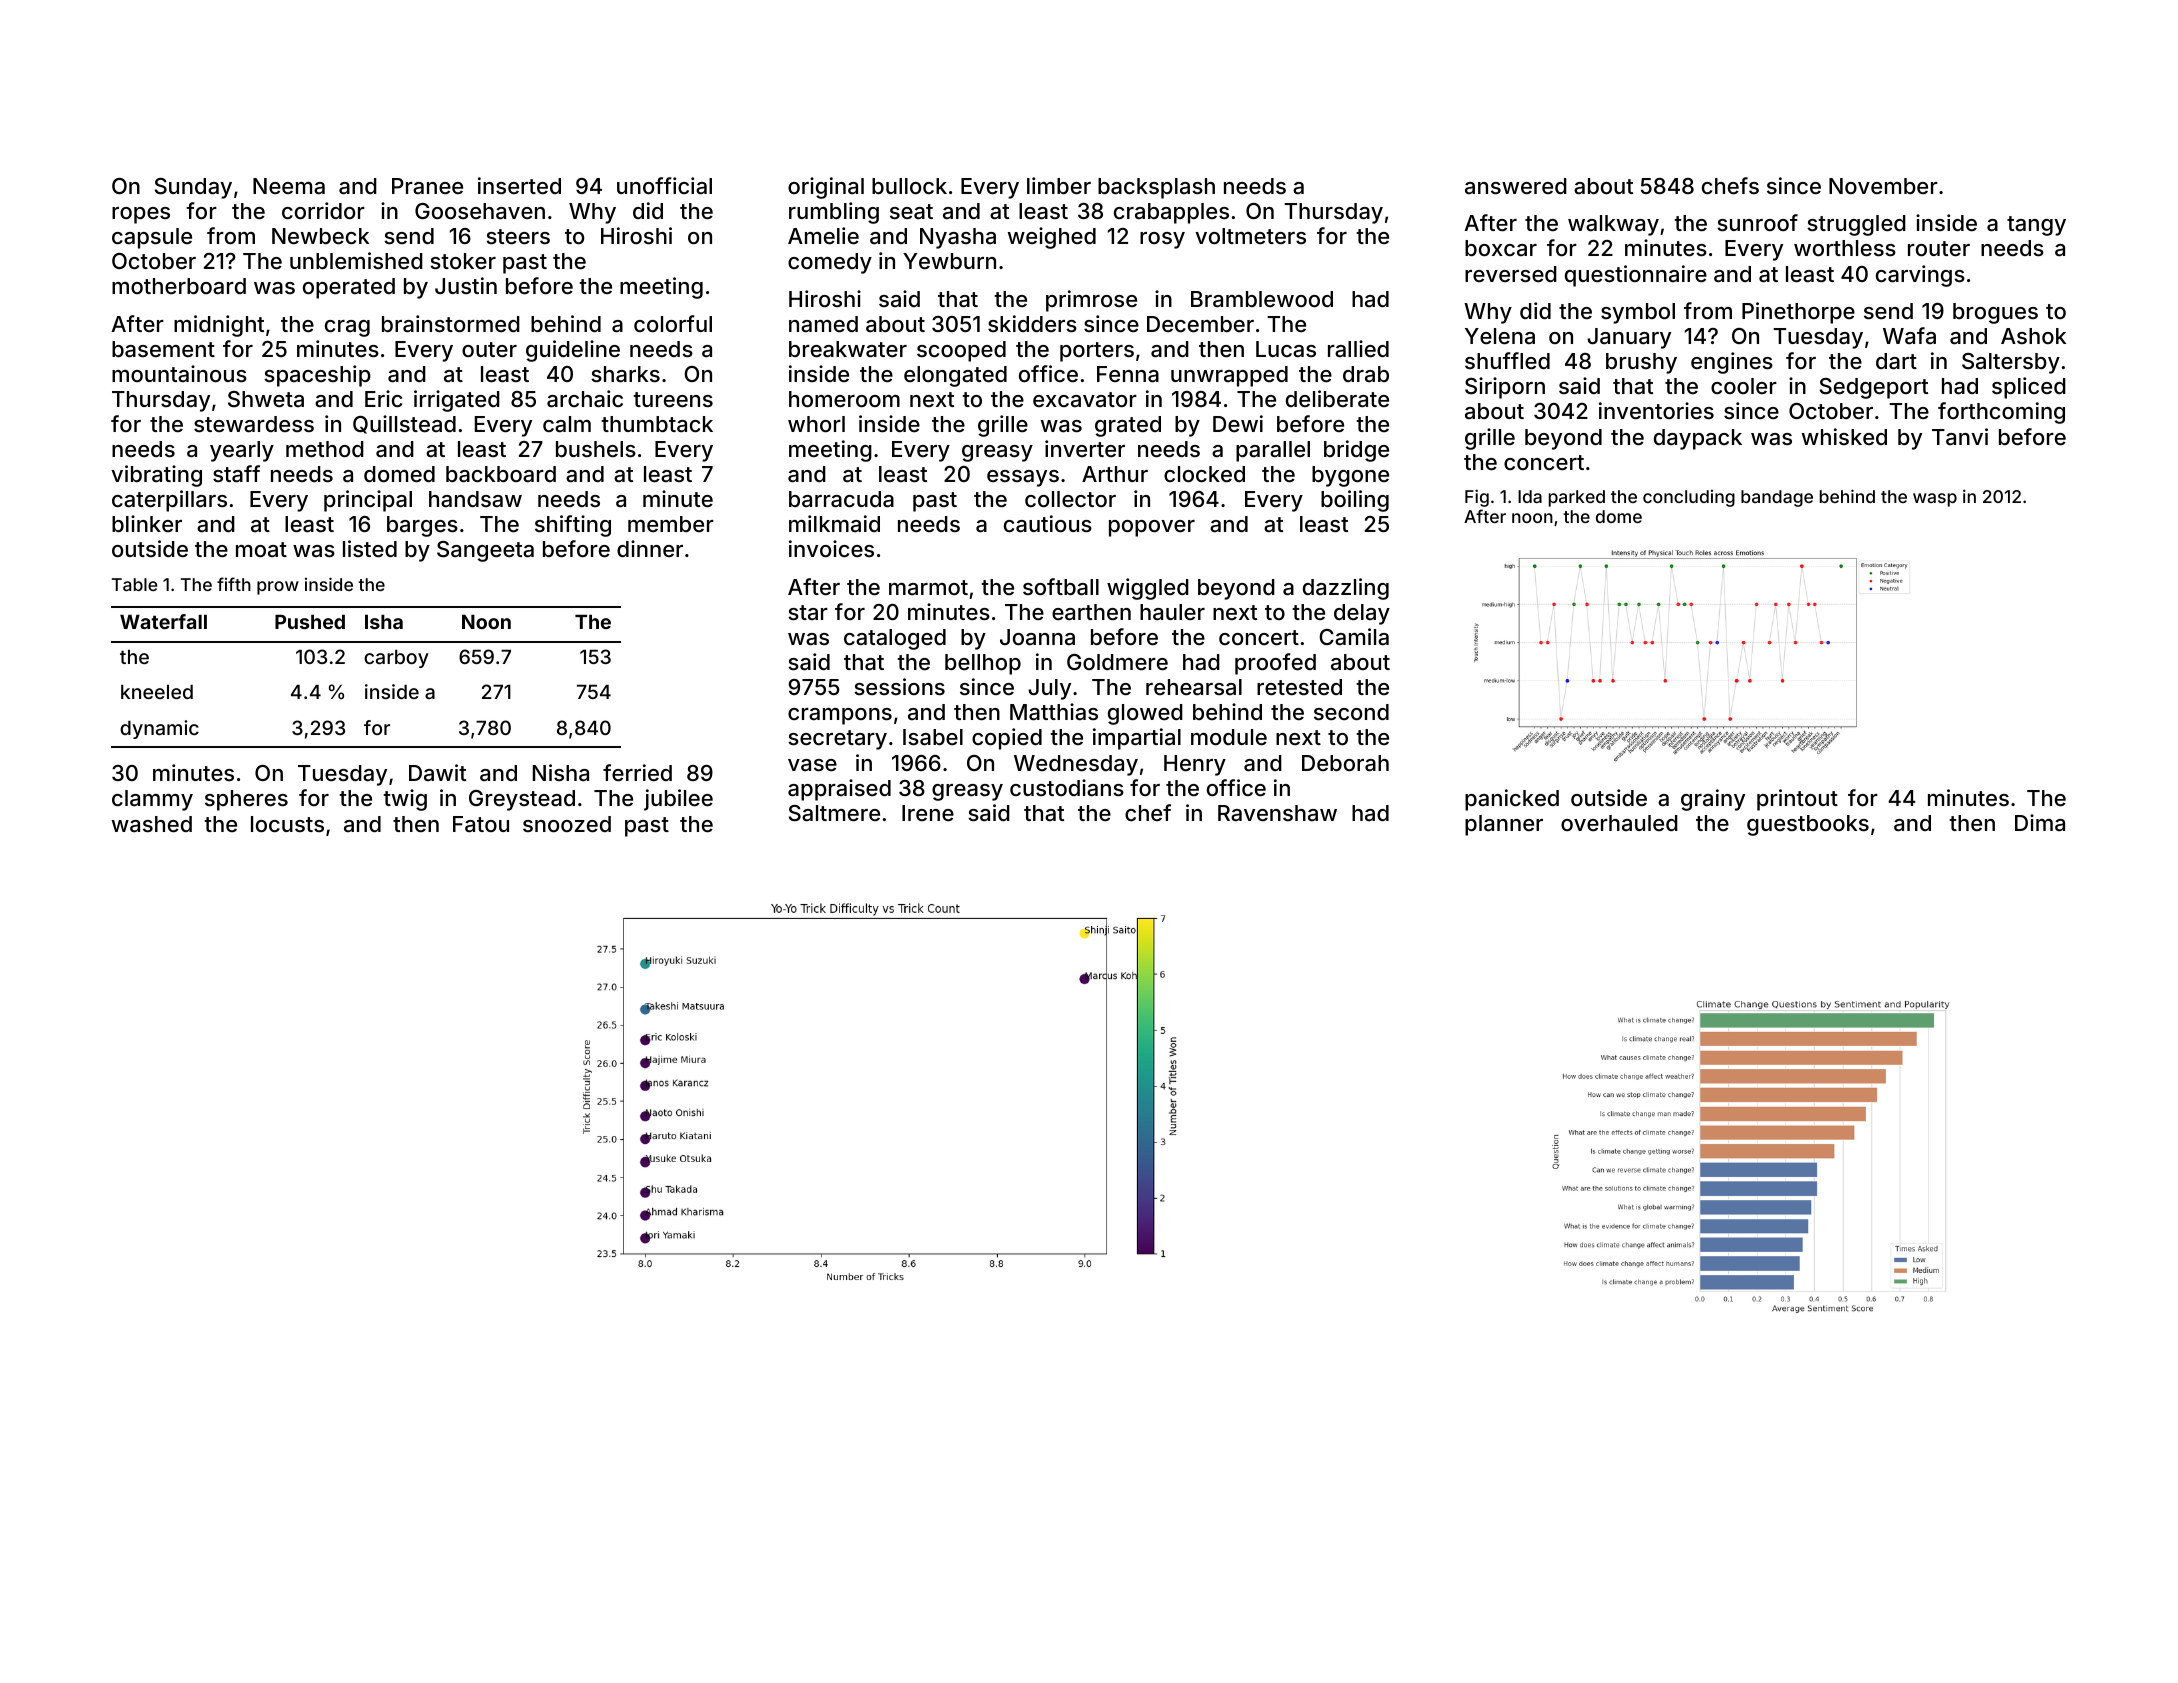 The width and height of the screenshot is (2178, 1683). I want to click on Camila, so click(1354, 637).
